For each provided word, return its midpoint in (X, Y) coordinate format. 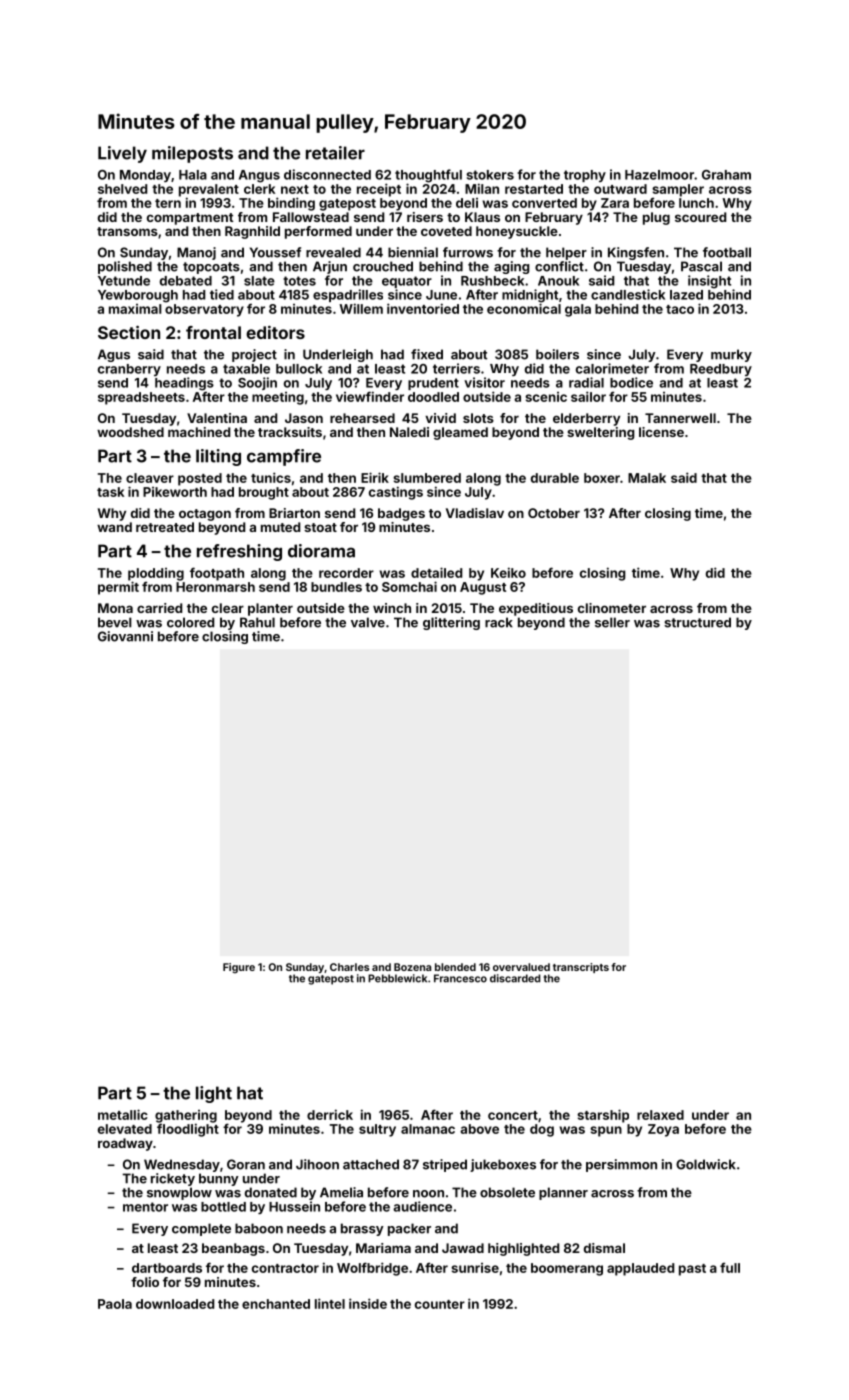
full (730, 1267)
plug (656, 218)
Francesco (460, 978)
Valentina (217, 418)
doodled (433, 397)
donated (271, 1192)
